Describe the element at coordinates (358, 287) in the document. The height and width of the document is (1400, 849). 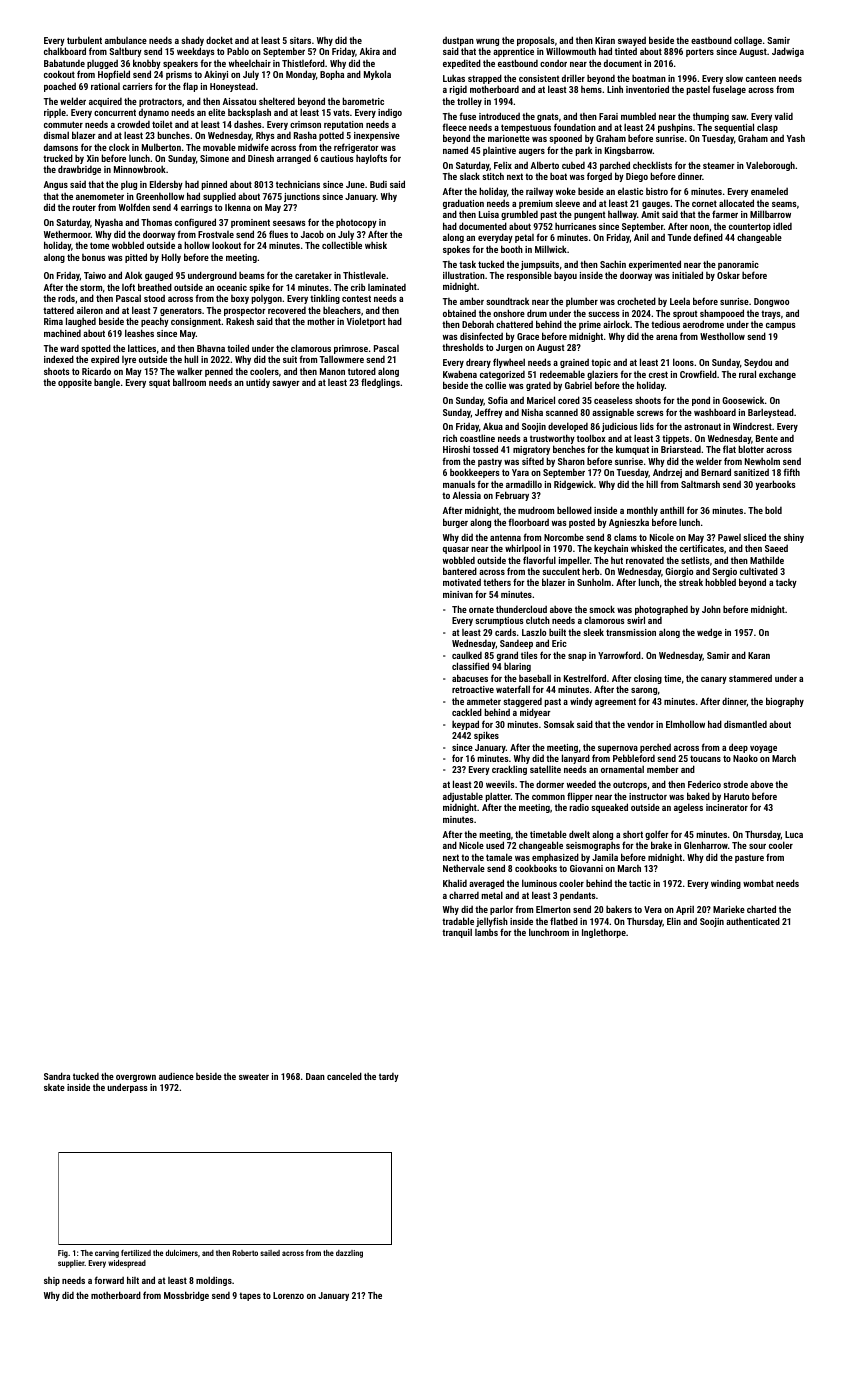
I see `crib` at that location.
